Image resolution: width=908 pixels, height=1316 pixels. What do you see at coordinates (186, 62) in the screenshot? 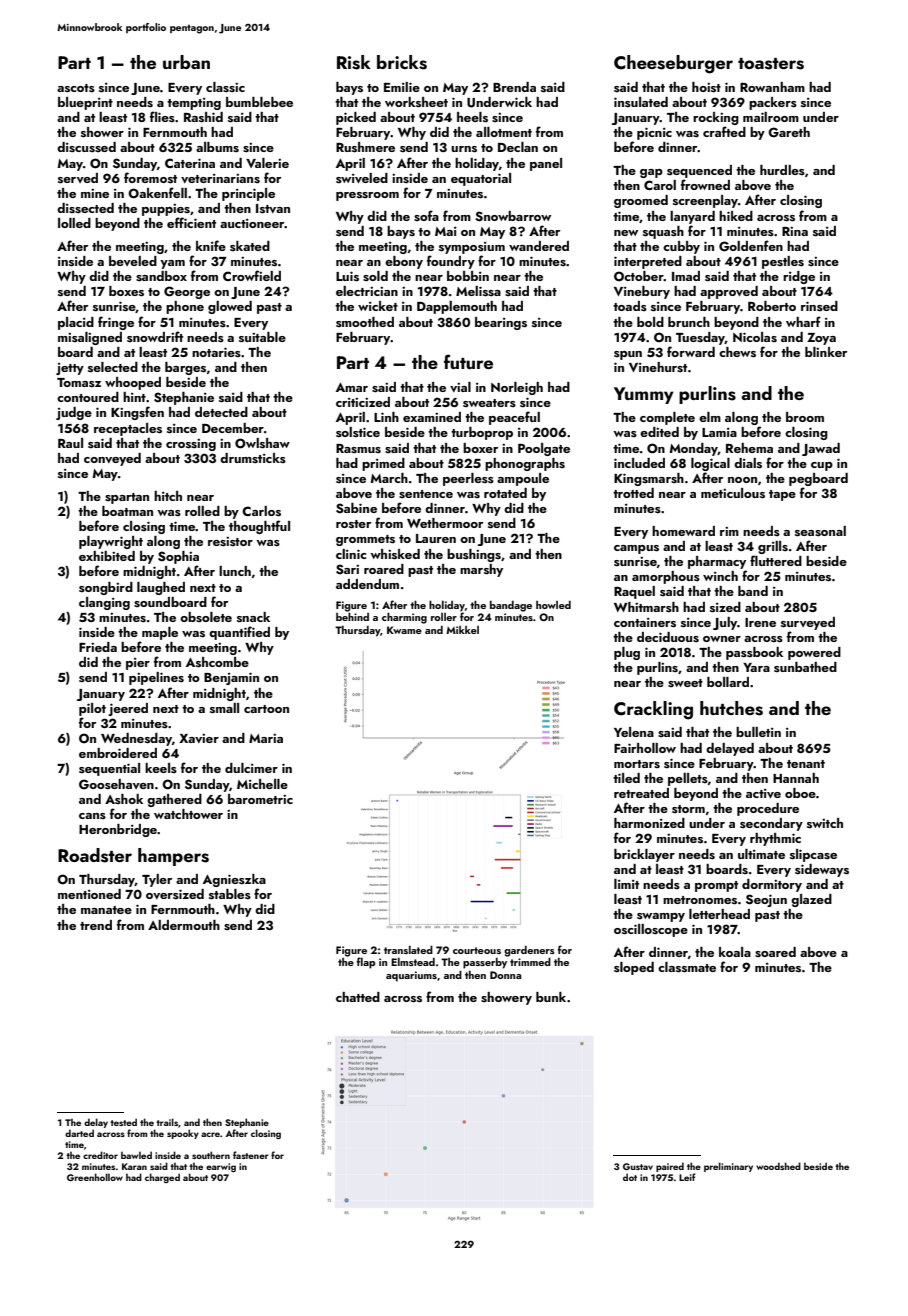
I see `urban` at bounding box center [186, 62].
